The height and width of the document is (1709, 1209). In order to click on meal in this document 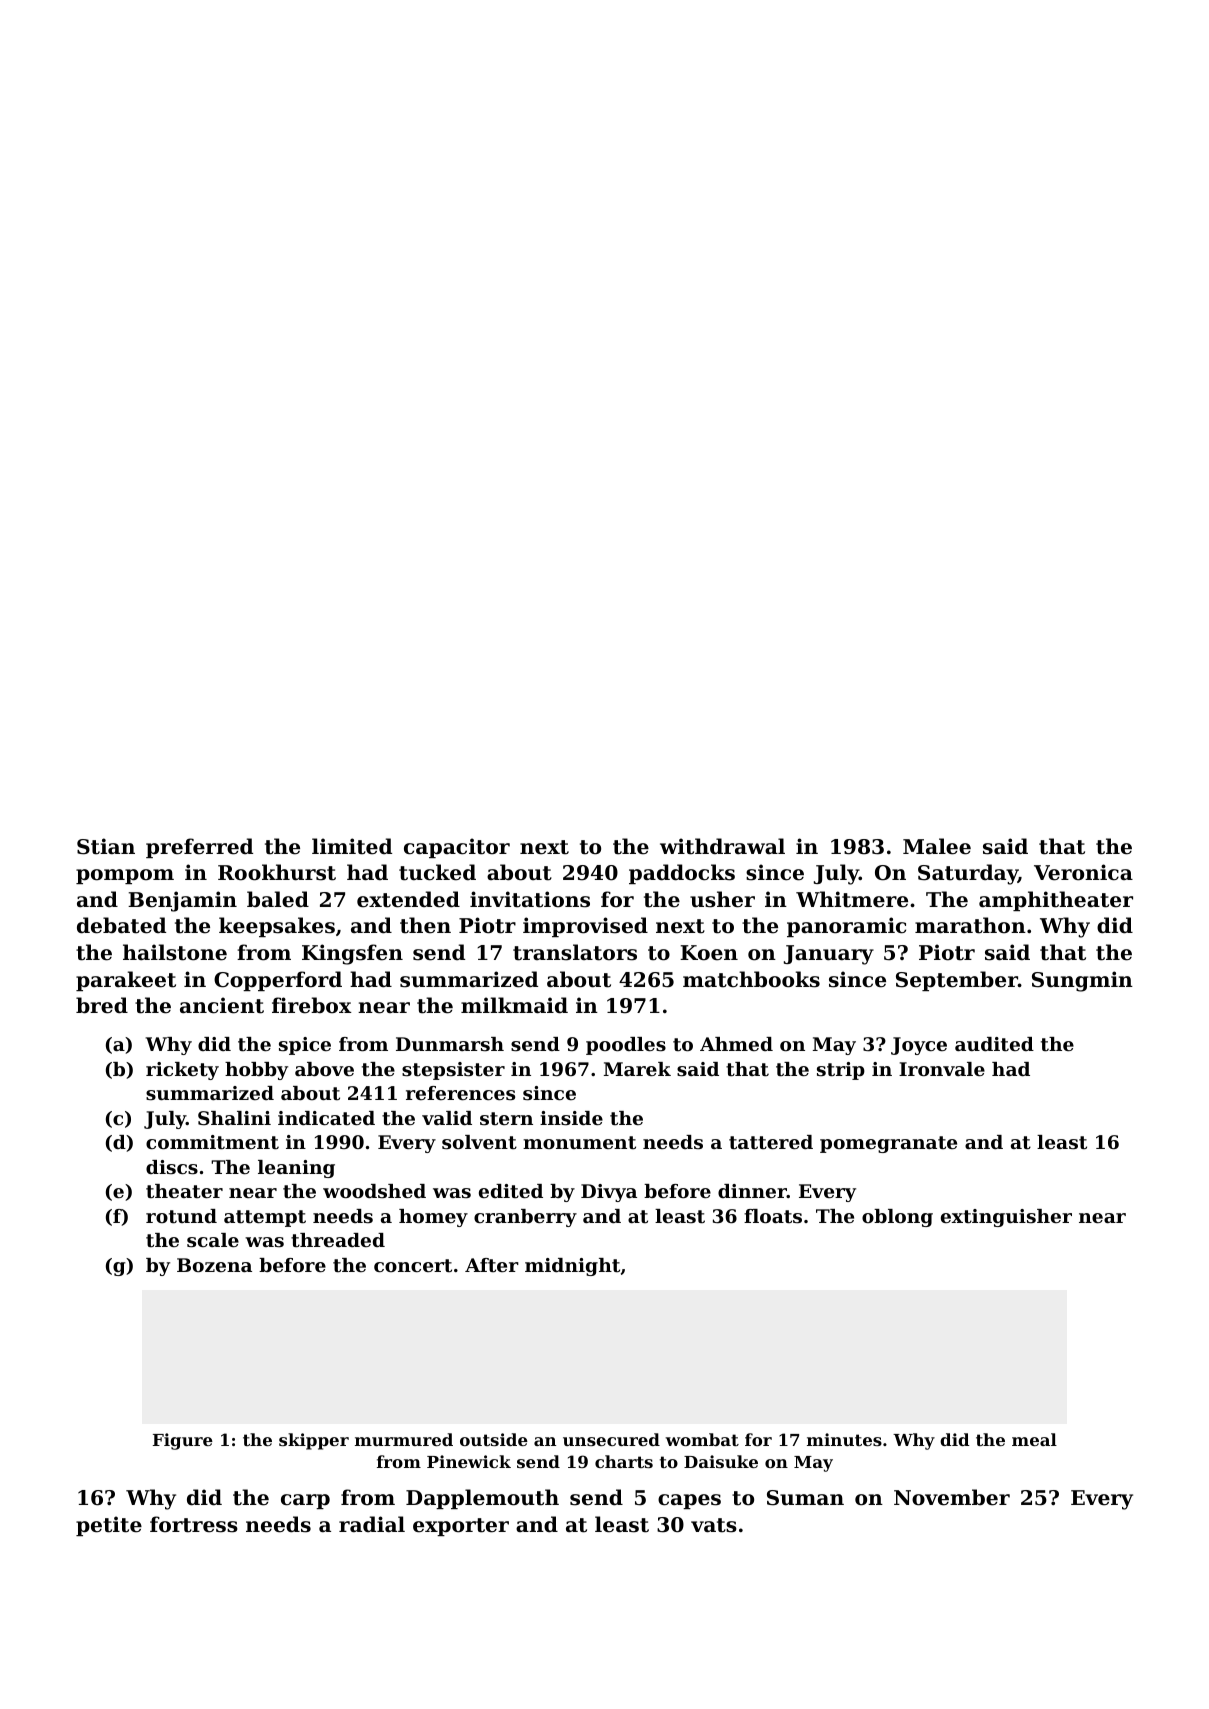, I will do `click(1034, 1439)`.
